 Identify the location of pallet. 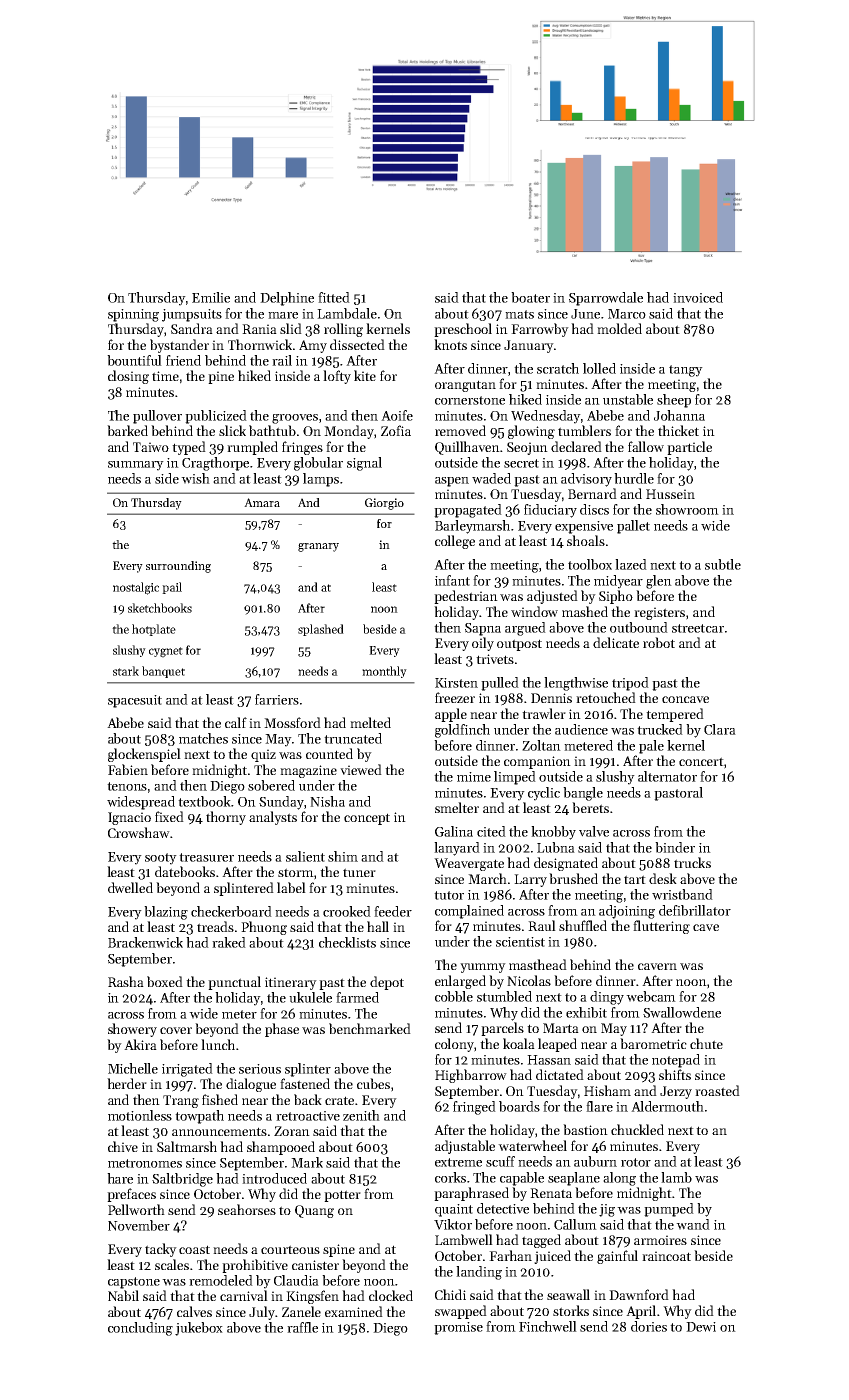
(633, 527).
